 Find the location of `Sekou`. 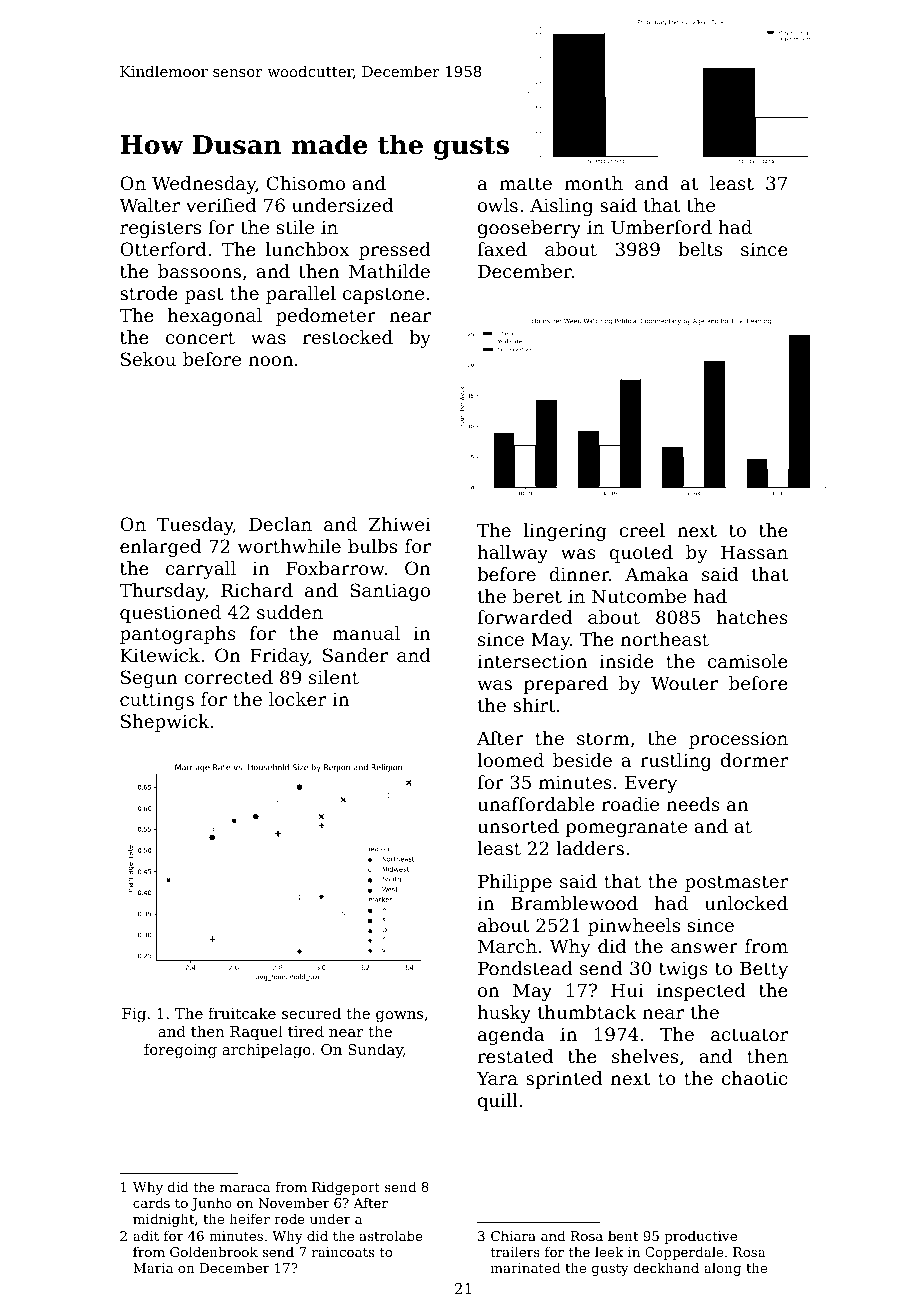

Sekou is located at coordinates (148, 359).
